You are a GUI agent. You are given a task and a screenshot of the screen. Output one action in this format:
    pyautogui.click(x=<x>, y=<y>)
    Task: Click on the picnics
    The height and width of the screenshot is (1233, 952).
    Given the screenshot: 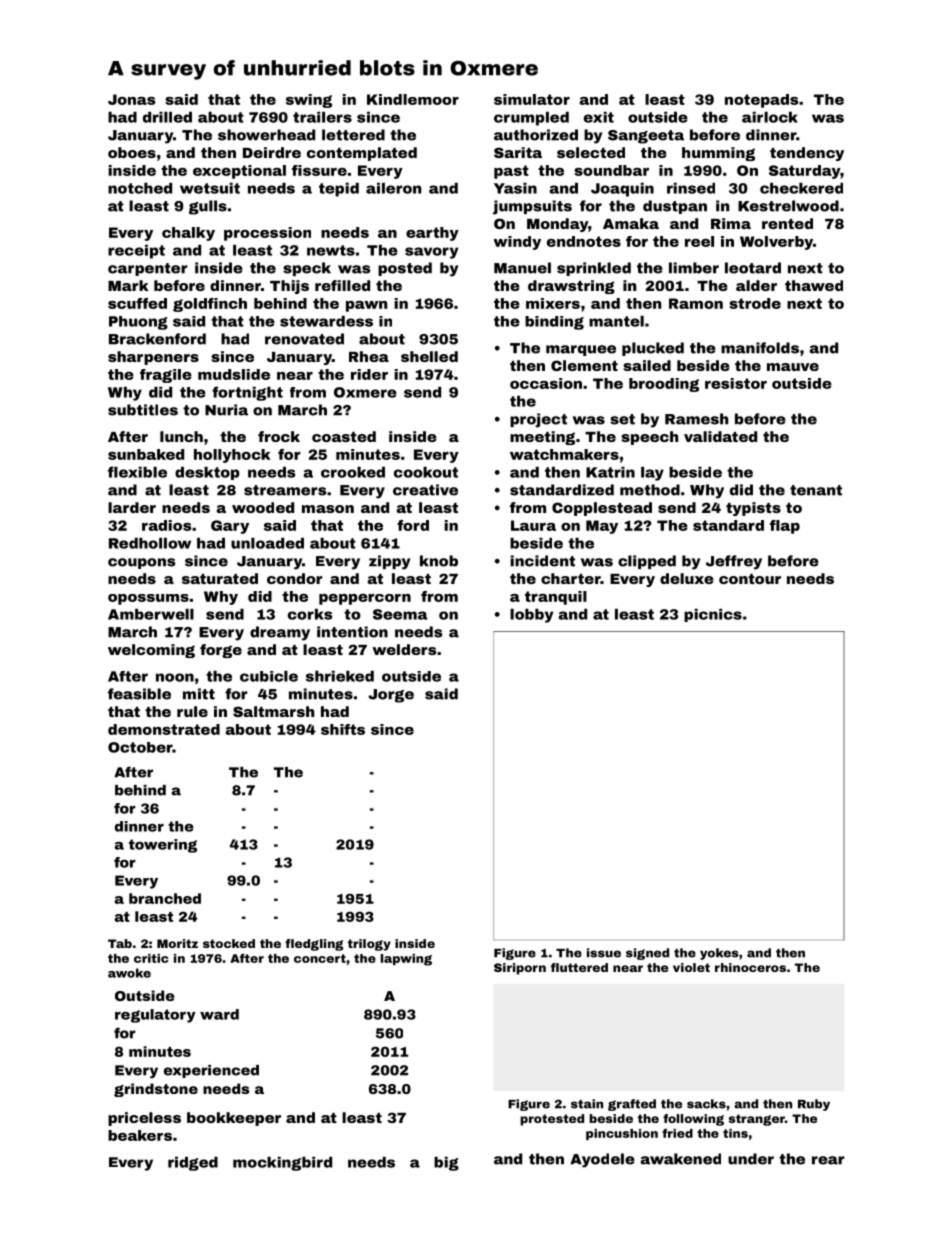 What is the action you would take?
    pyautogui.click(x=713, y=615)
